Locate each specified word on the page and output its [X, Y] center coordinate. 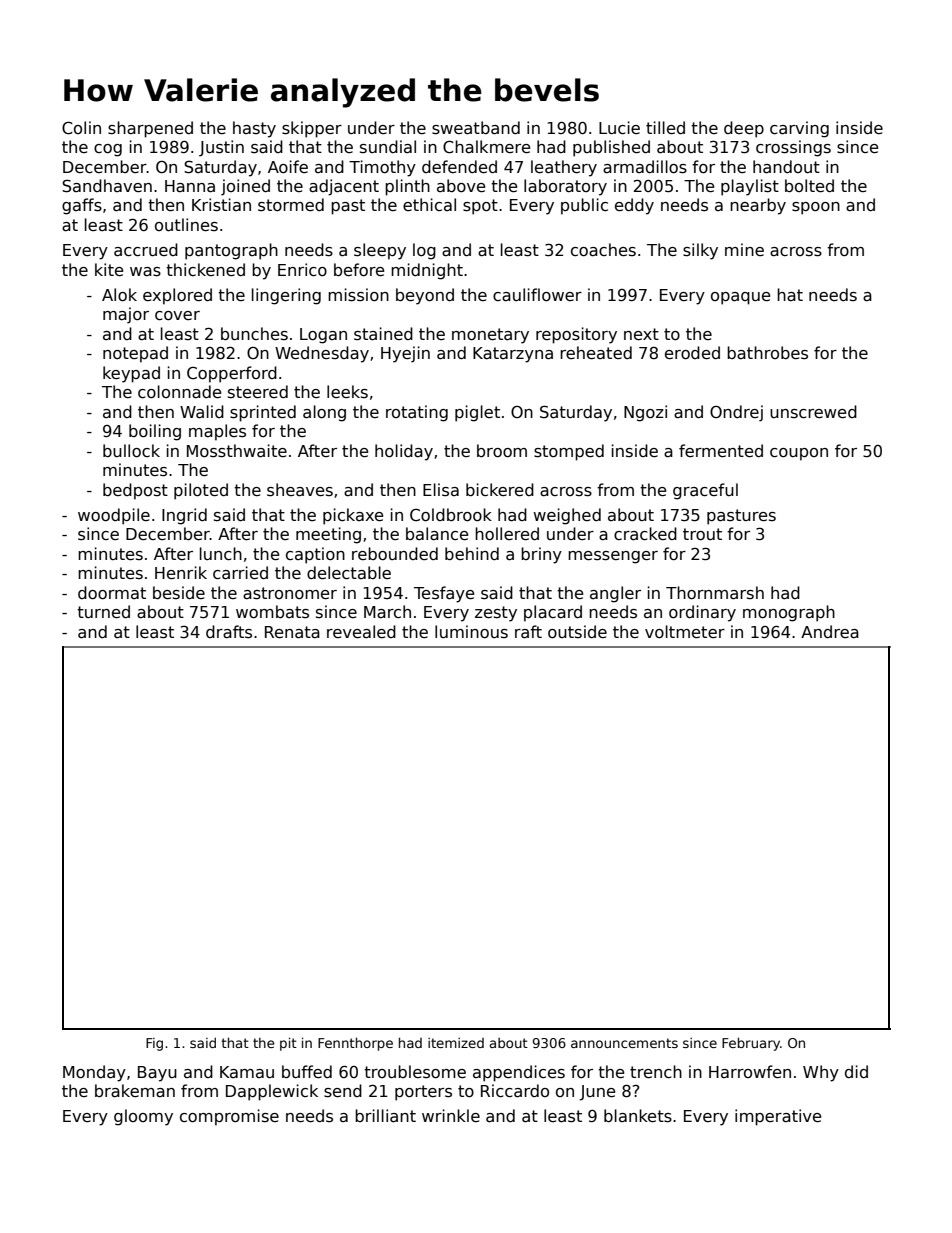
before [359, 269]
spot [480, 207]
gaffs [82, 206]
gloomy [143, 1117]
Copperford [232, 374]
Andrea [830, 632]
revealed [361, 631]
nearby [758, 206]
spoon [816, 208]
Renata [292, 632]
